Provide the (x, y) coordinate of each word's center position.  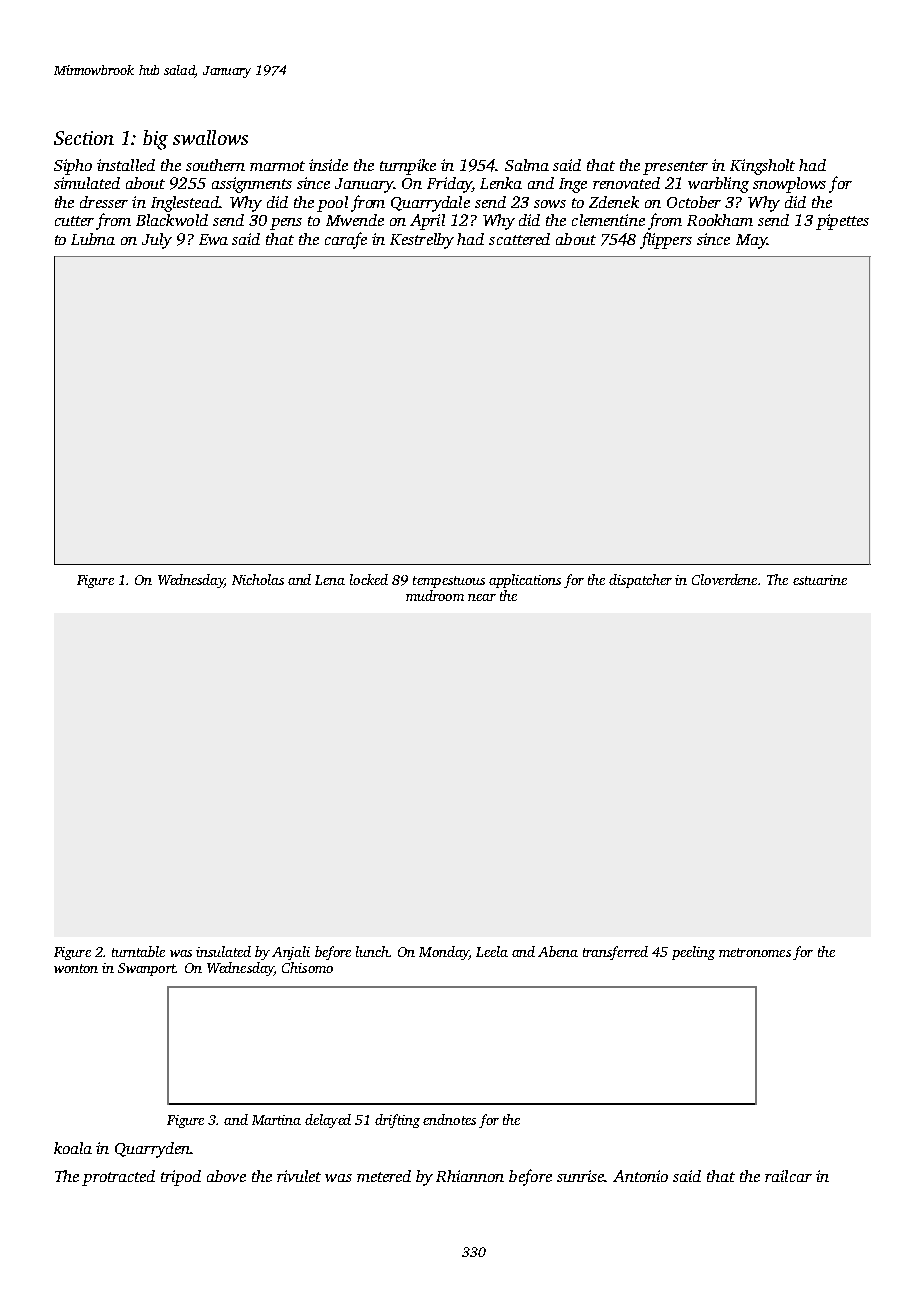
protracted (118, 1178)
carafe (346, 240)
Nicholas (258, 579)
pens (286, 224)
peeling (693, 953)
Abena (558, 951)
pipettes (842, 222)
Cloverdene (724, 579)
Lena (330, 580)
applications (525, 581)
